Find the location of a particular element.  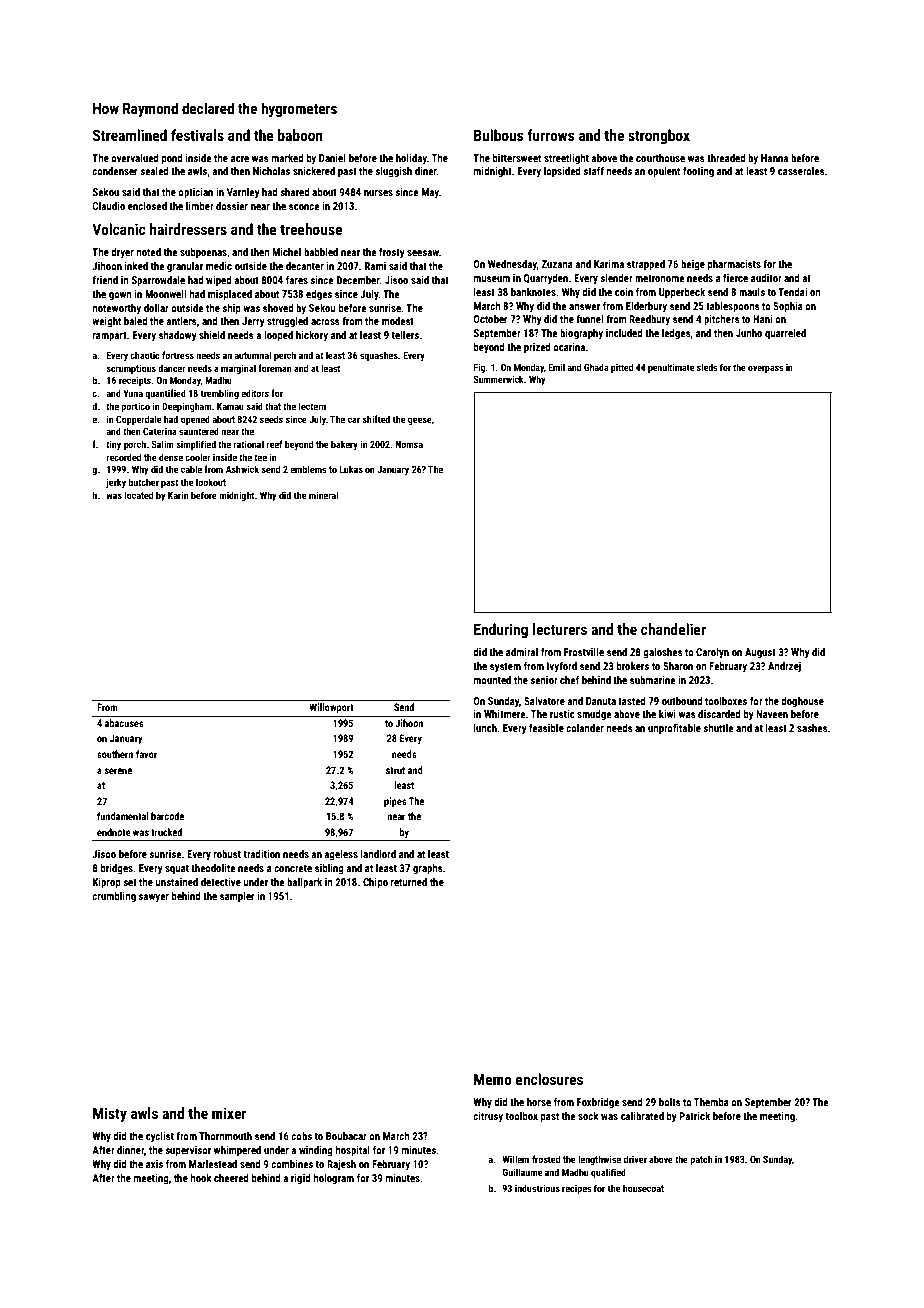

furrows is located at coordinates (550, 135).
